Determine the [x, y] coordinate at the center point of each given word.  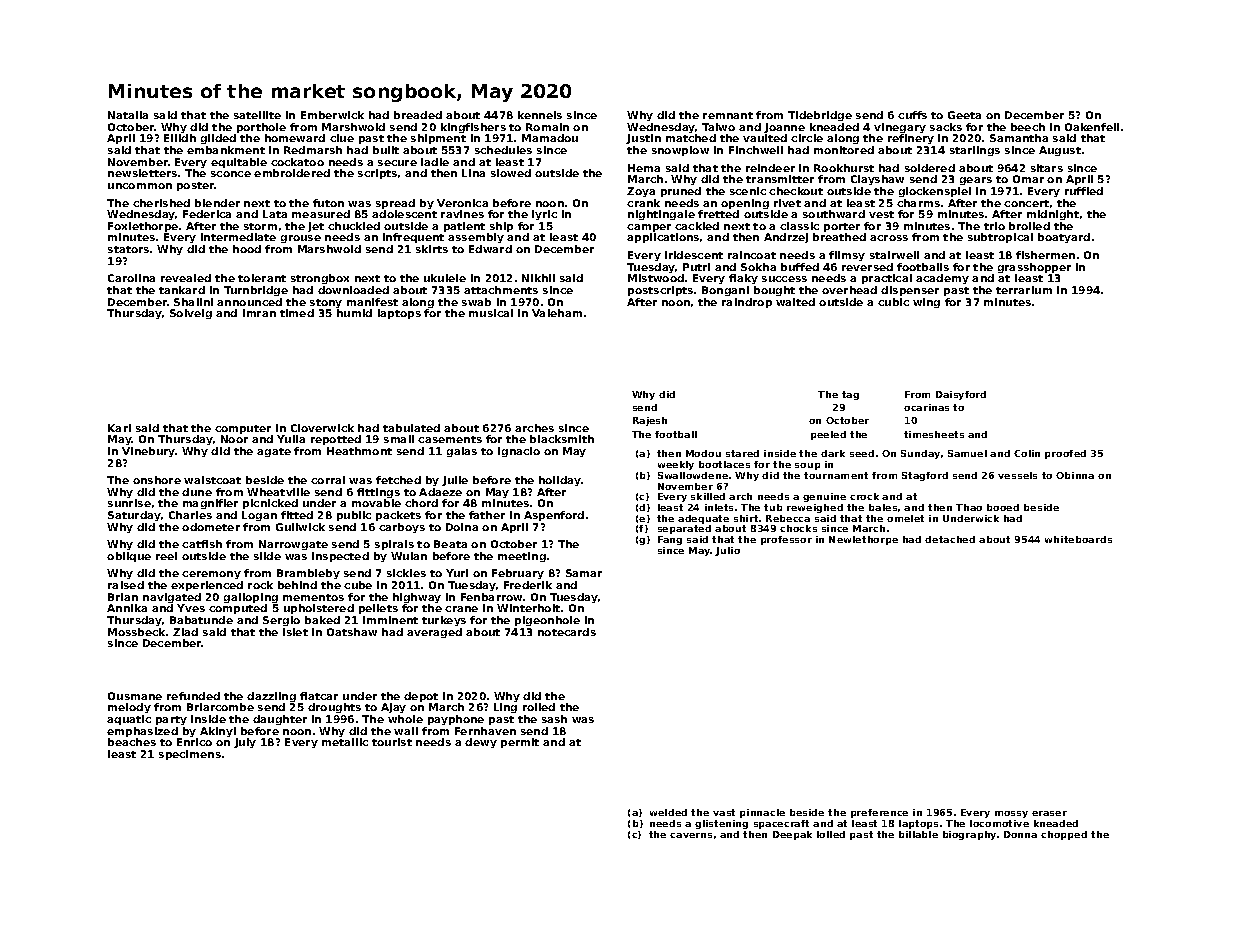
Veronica [462, 203]
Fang [670, 540]
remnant [728, 115]
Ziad [185, 632]
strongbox [320, 279]
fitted [297, 515]
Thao [969, 507]
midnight [1053, 215]
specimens [190, 755]
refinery [911, 139]
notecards [567, 632]
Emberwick [332, 115]
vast [724, 812]
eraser [1049, 813]
